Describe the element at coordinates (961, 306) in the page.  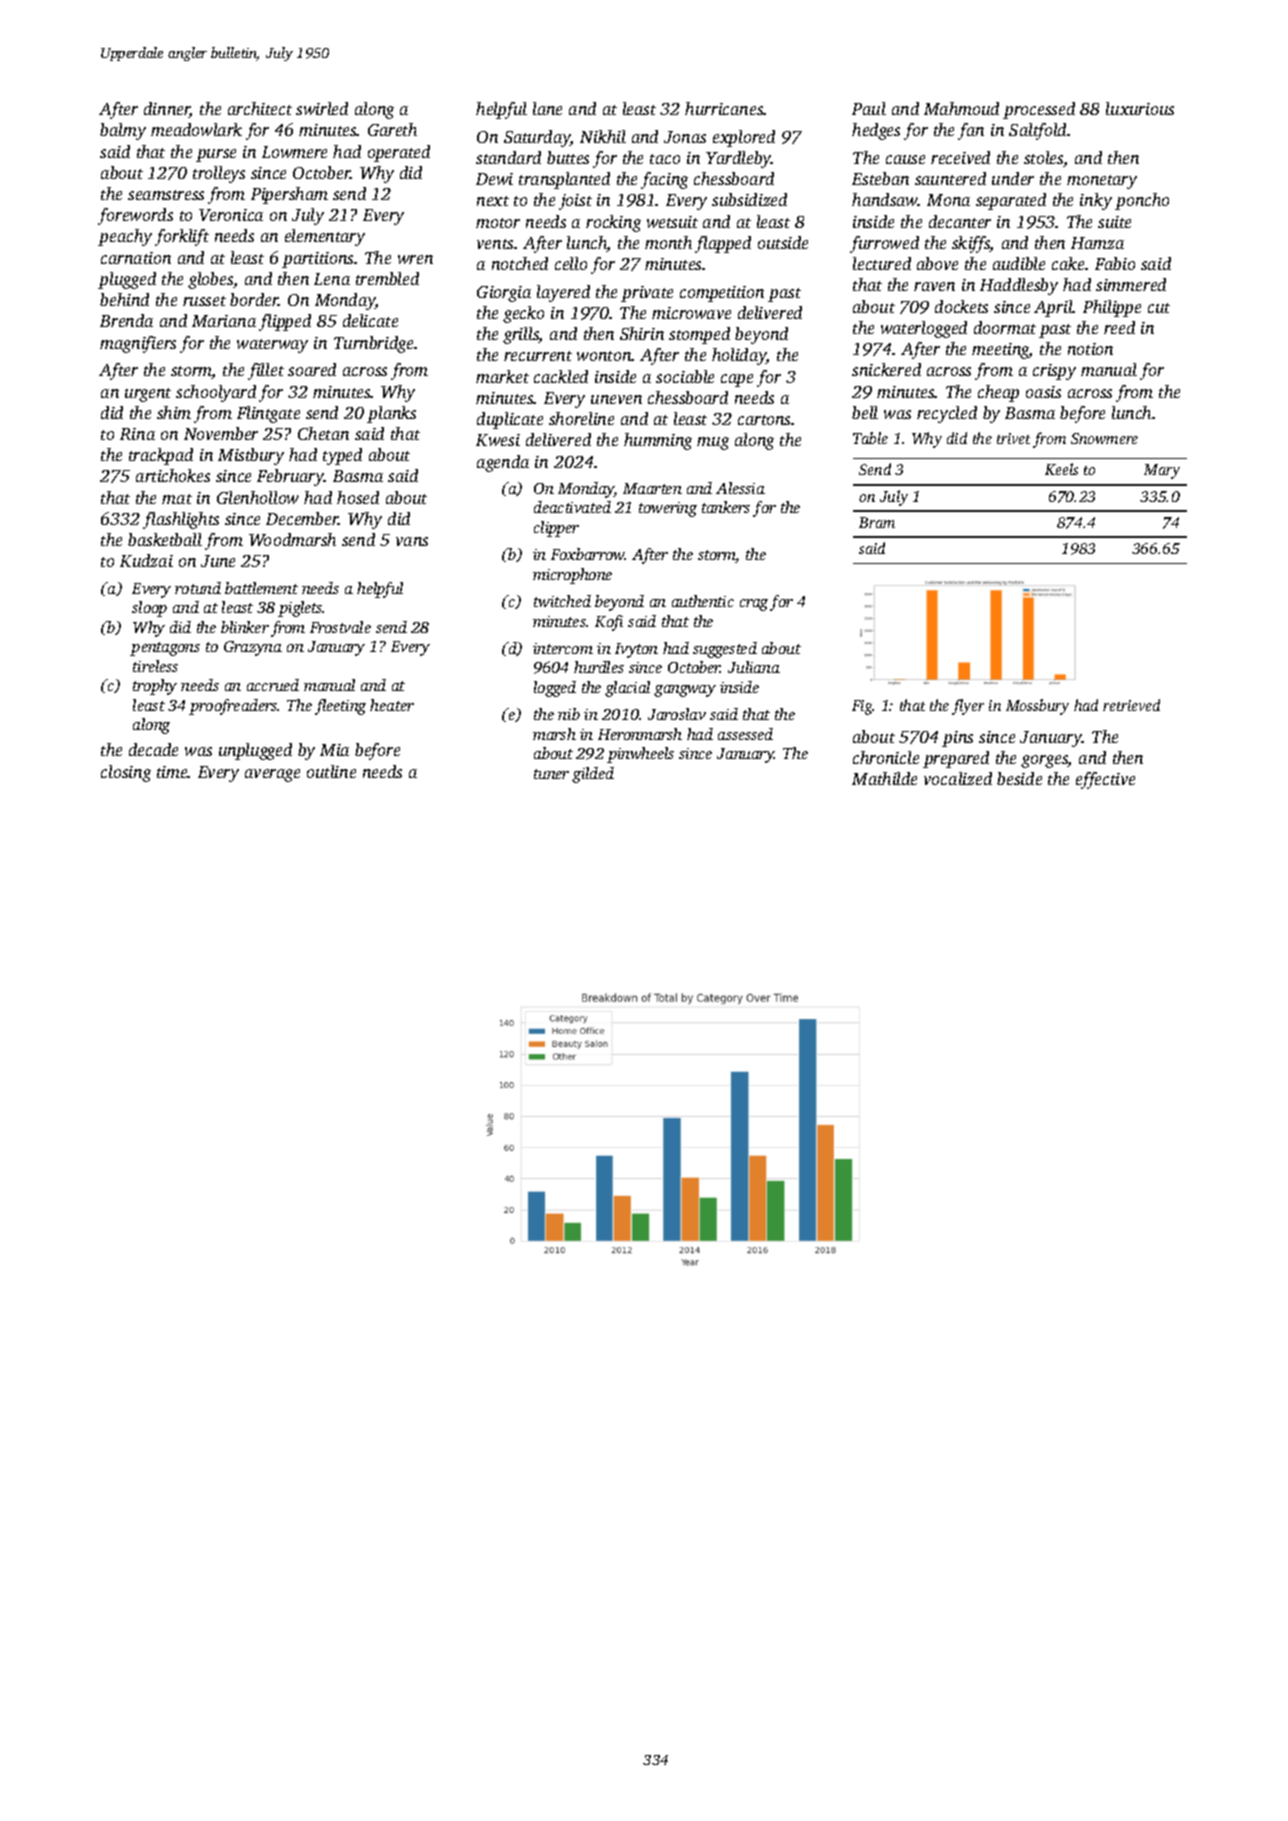
I see `dockets` at that location.
